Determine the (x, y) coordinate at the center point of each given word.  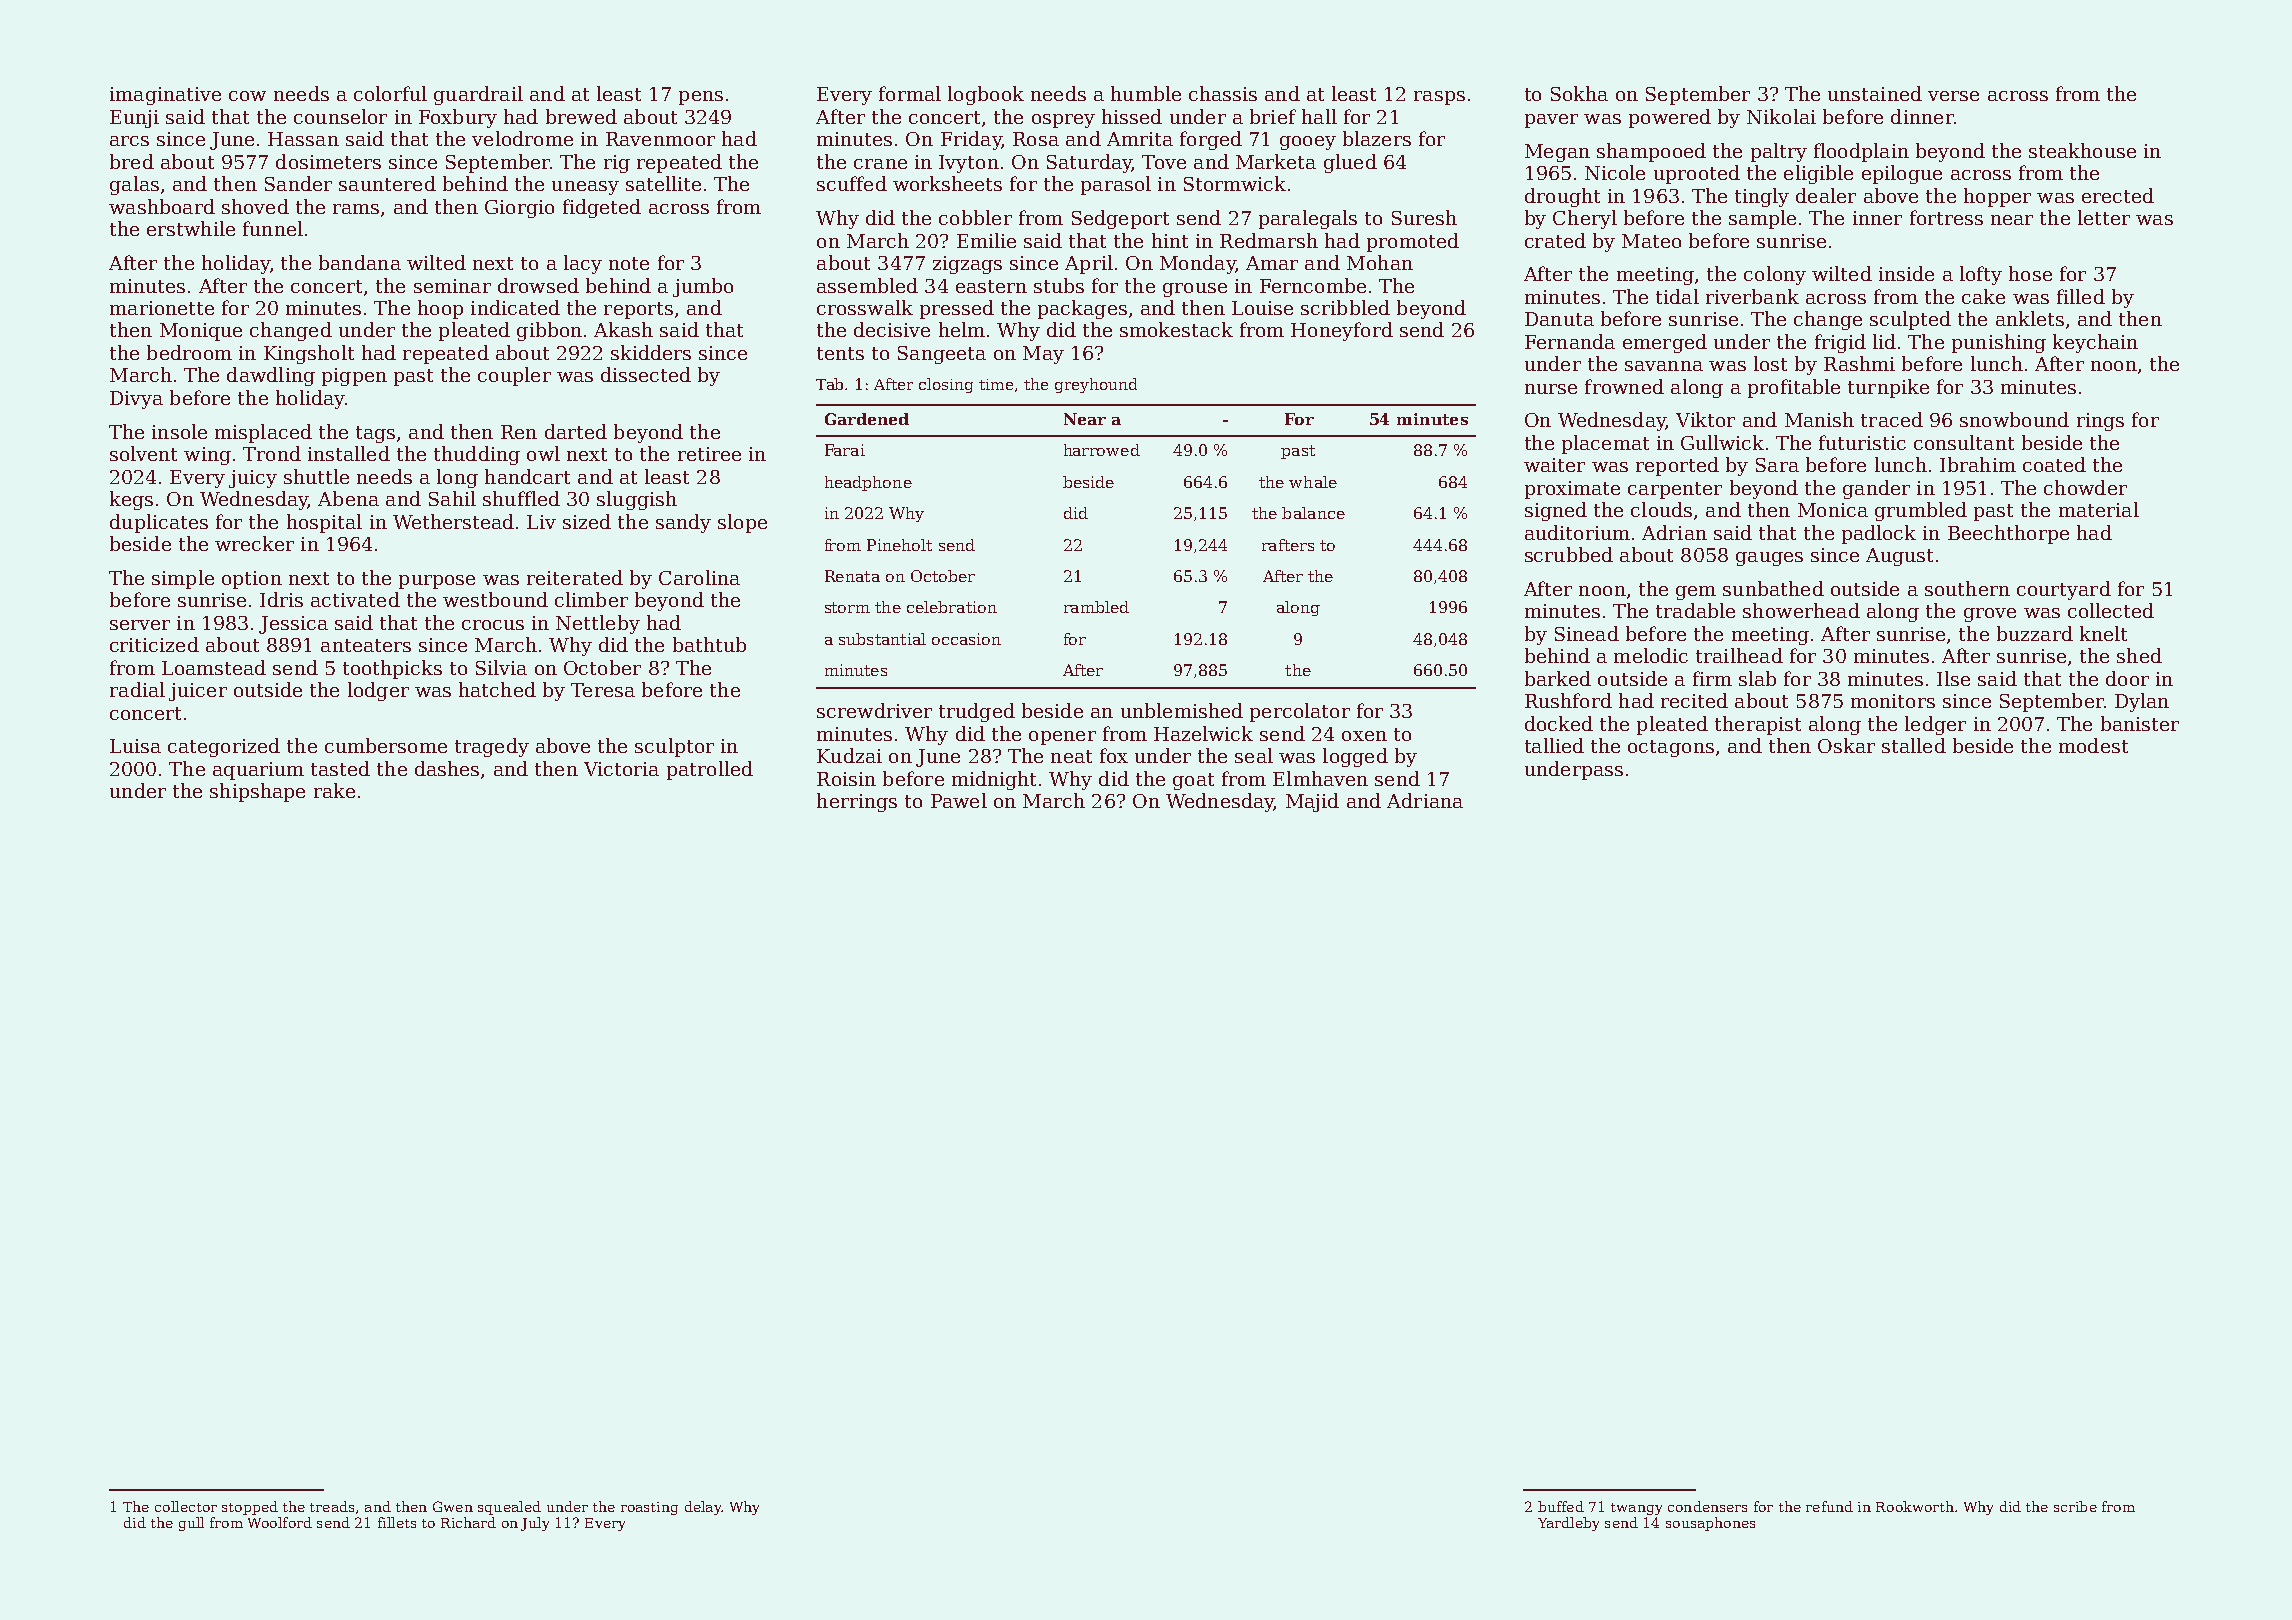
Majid (1312, 802)
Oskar (1846, 745)
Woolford (280, 1522)
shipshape (257, 792)
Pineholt (899, 545)
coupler (514, 376)
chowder (2085, 487)
